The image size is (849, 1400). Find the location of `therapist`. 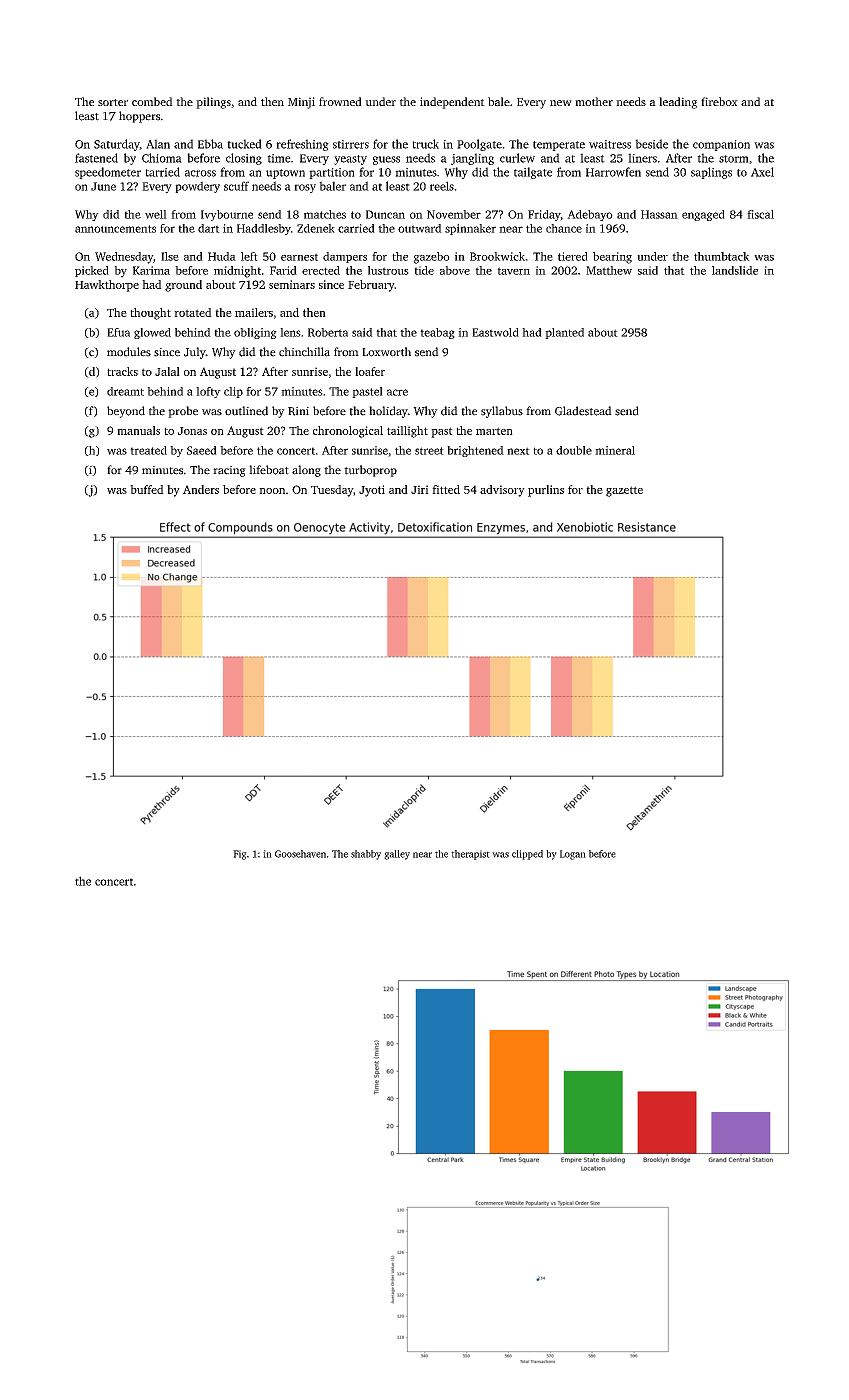

therapist is located at coordinates (470, 855).
